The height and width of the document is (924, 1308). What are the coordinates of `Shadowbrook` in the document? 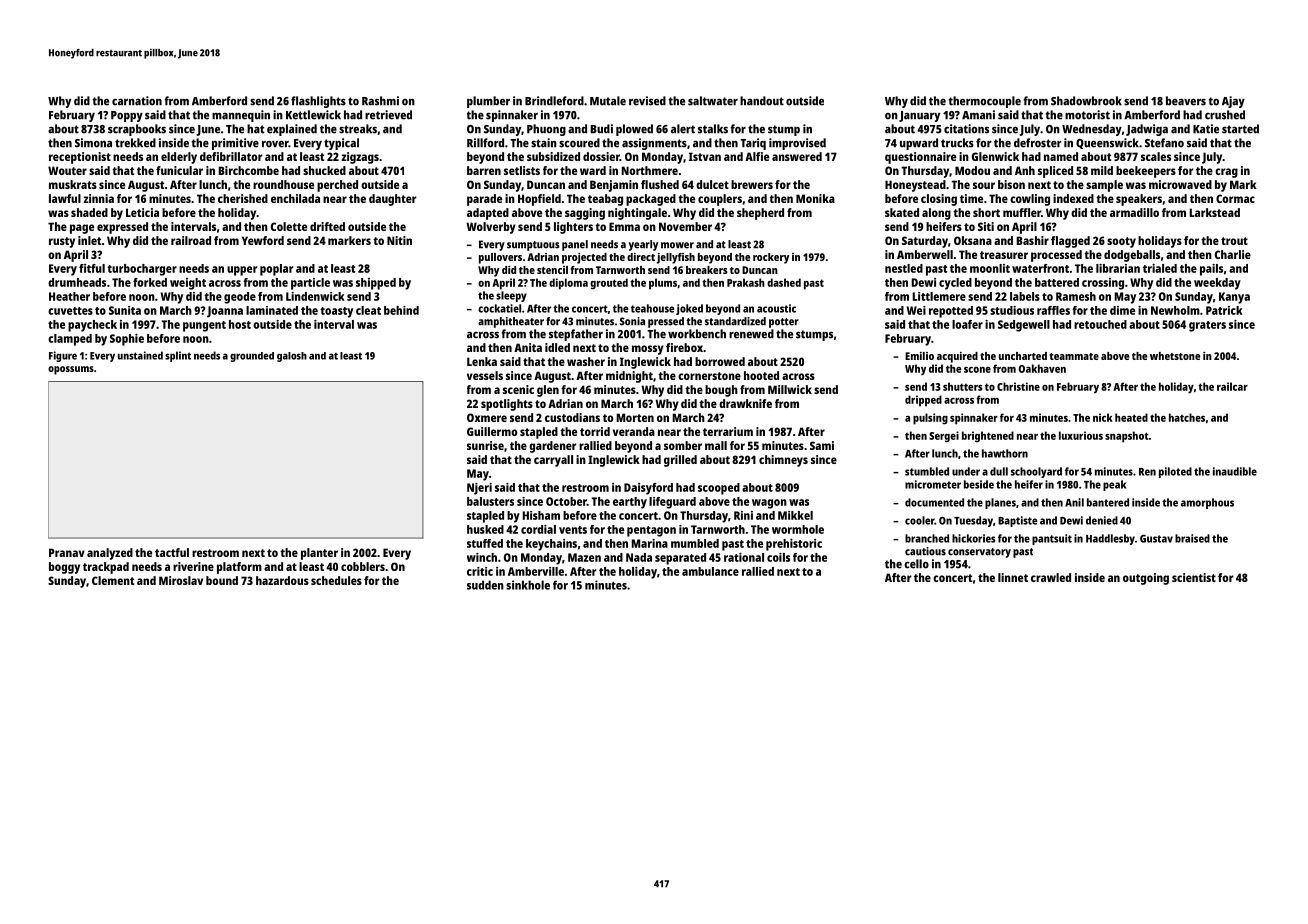 It's located at (1086, 101).
